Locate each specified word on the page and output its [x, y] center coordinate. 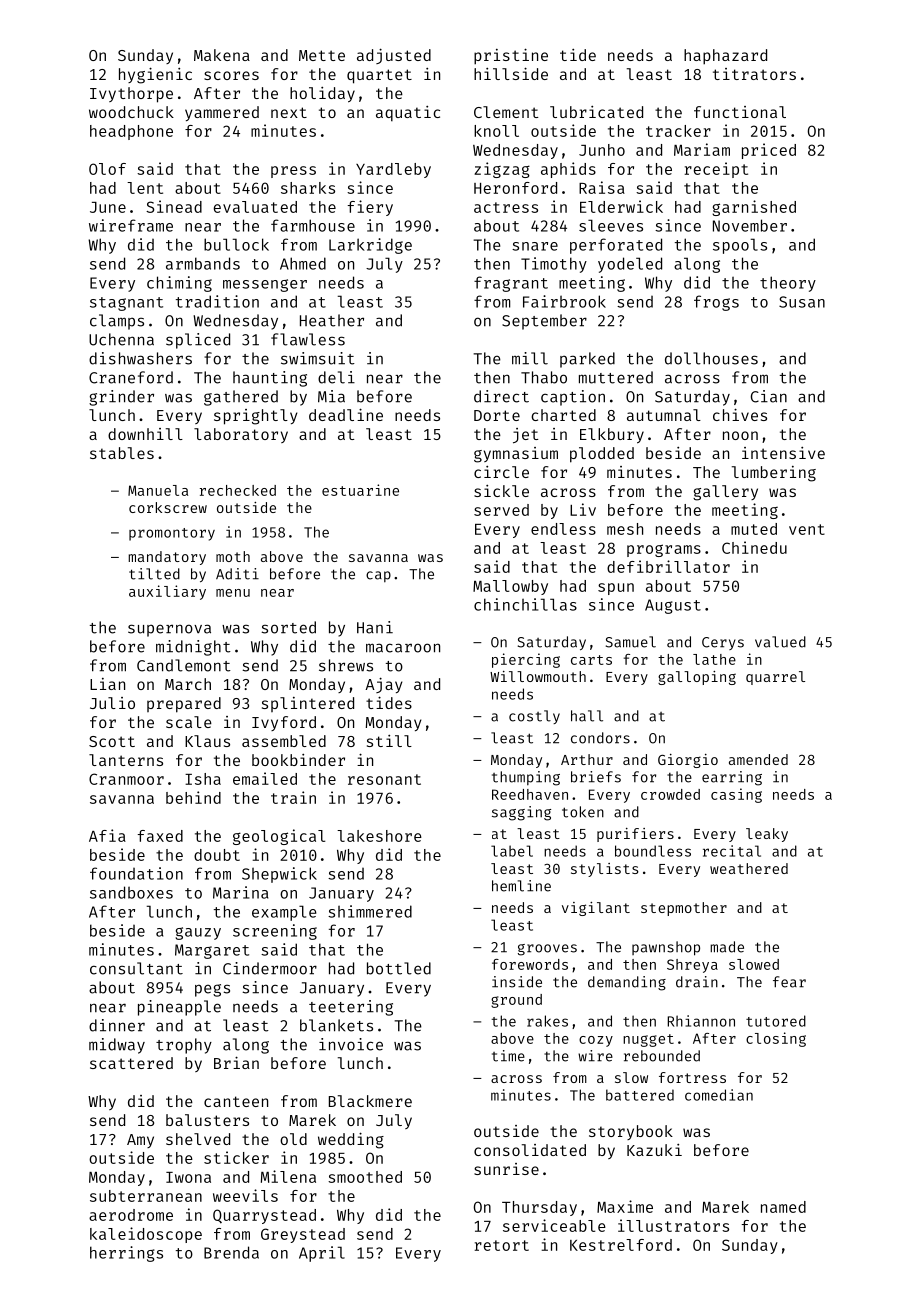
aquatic [408, 113]
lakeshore [379, 836]
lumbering [774, 474]
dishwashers [140, 358]
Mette [322, 55]
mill [530, 358]
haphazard [725, 57]
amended [758, 759]
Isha [203, 779]
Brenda [231, 1252]
